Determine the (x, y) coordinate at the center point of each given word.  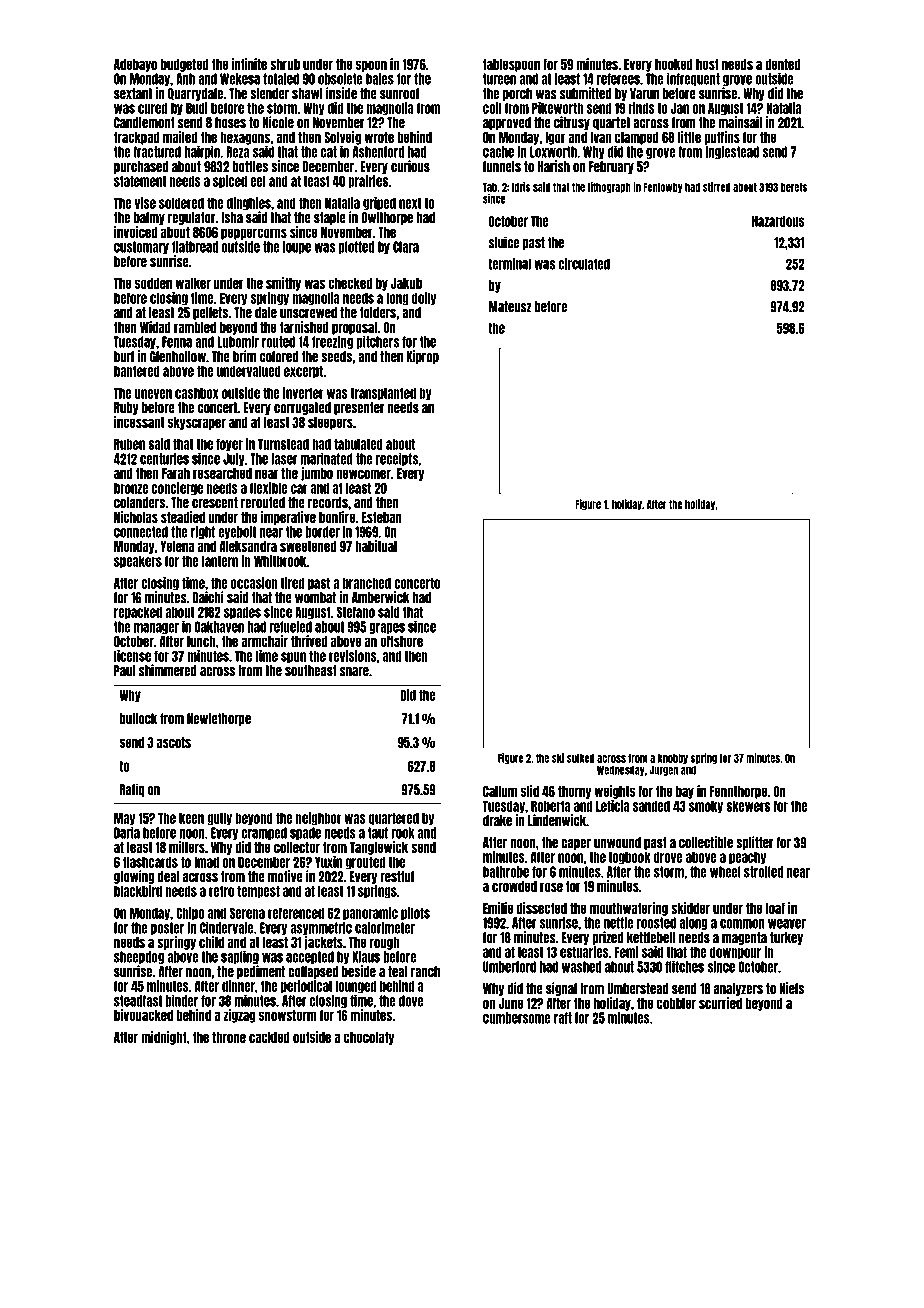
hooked (674, 64)
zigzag (239, 1016)
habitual (376, 546)
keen (191, 818)
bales (380, 79)
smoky (706, 807)
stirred (717, 187)
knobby (673, 759)
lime (267, 656)
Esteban (382, 517)
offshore (401, 641)
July (234, 459)
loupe (297, 247)
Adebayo (135, 65)
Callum (500, 791)
